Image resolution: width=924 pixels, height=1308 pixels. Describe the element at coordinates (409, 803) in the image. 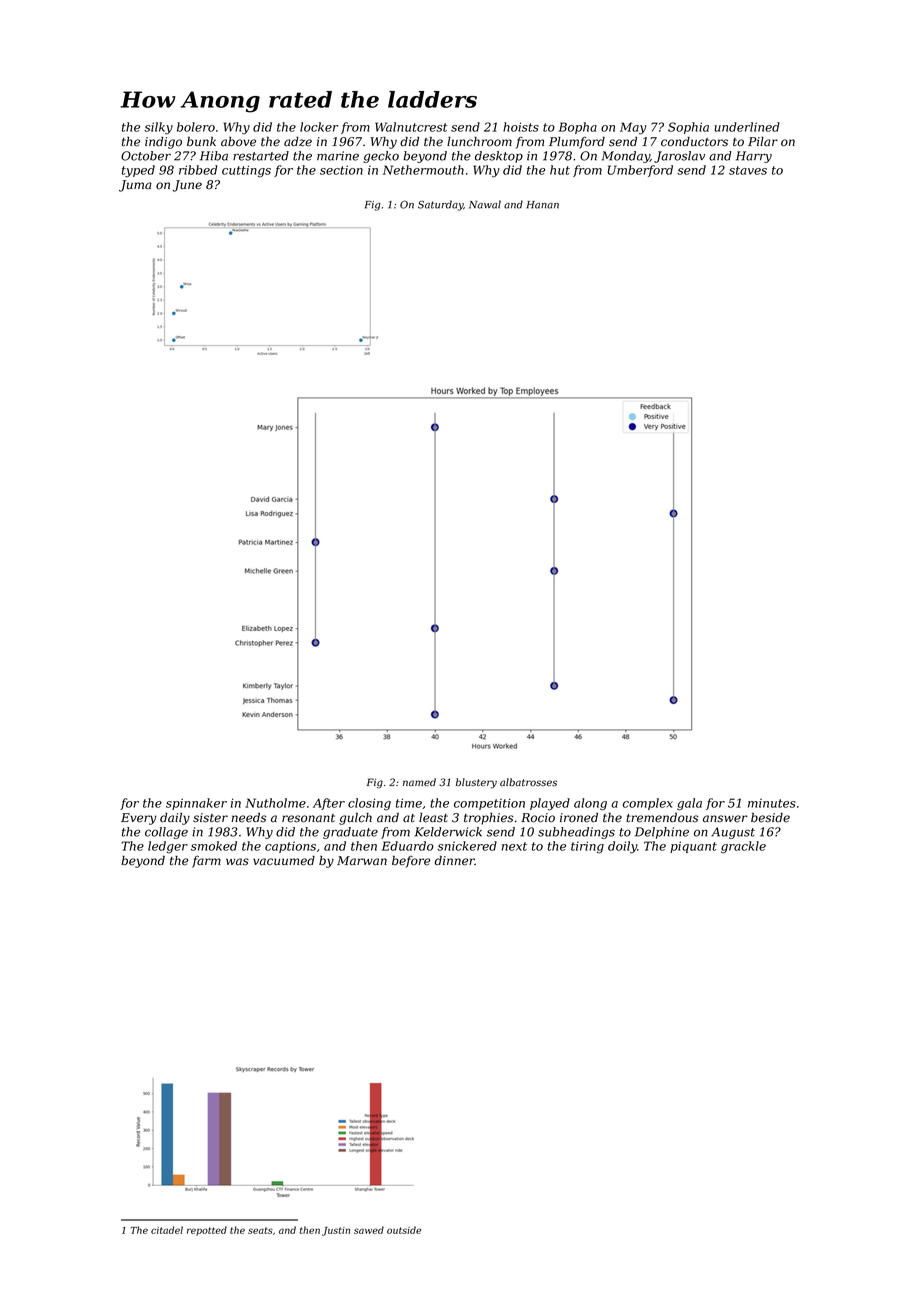

I see `time` at that location.
